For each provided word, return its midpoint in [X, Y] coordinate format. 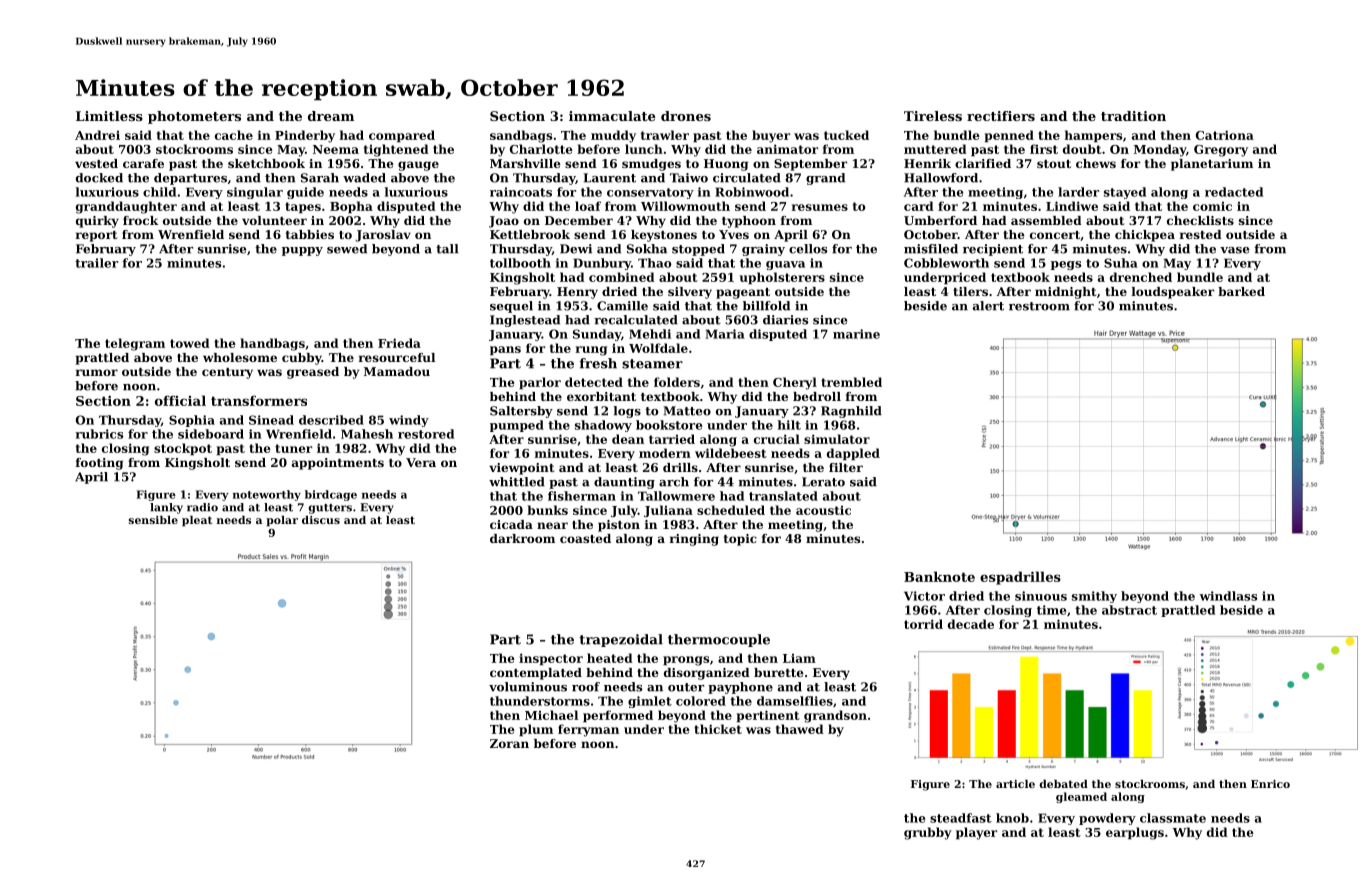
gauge [418, 166]
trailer [96, 263]
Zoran [509, 743]
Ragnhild [851, 412]
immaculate [612, 116]
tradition [1133, 116]
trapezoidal [621, 640]
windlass [1228, 596]
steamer [652, 364]
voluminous [528, 687]
